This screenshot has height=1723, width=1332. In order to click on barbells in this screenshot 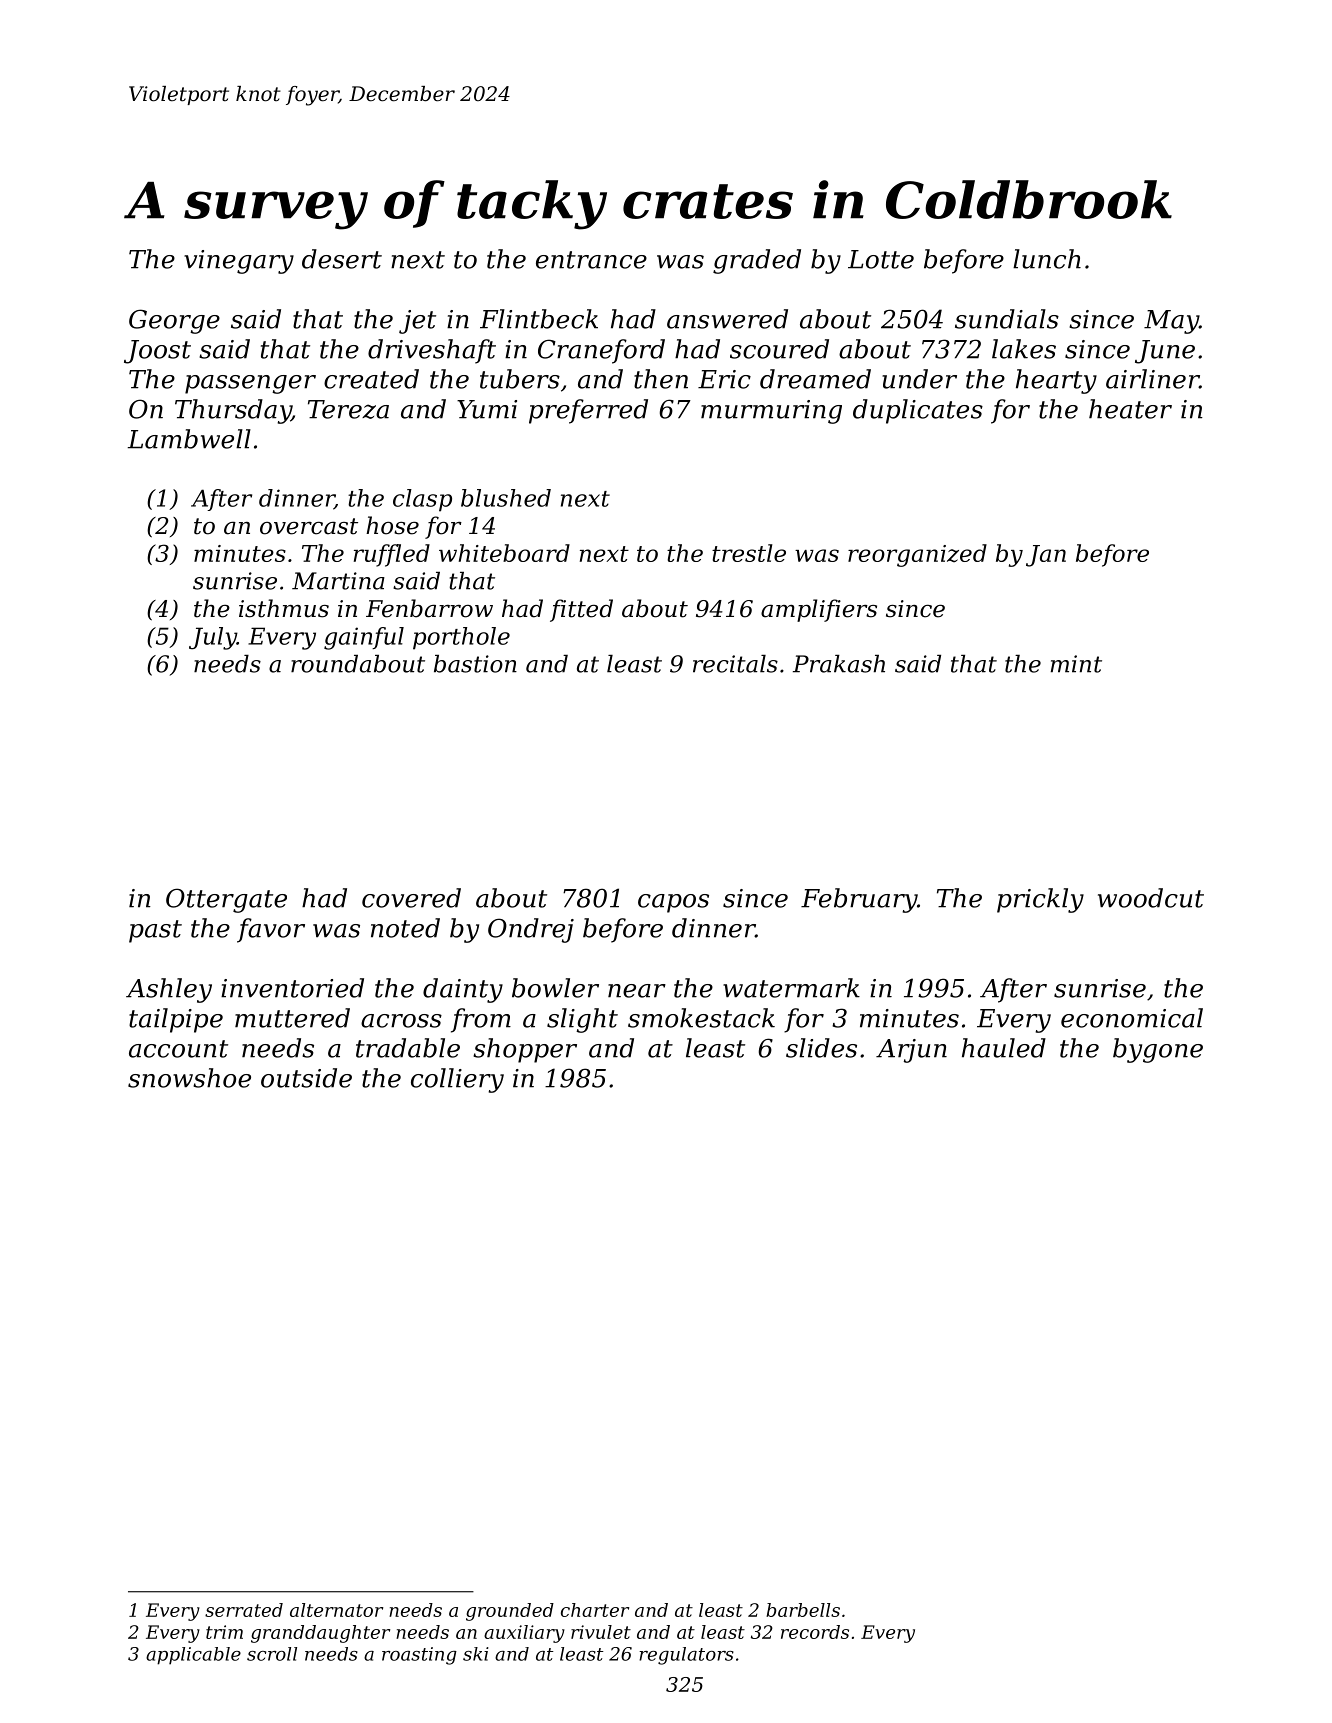, I will do `click(803, 1610)`.
